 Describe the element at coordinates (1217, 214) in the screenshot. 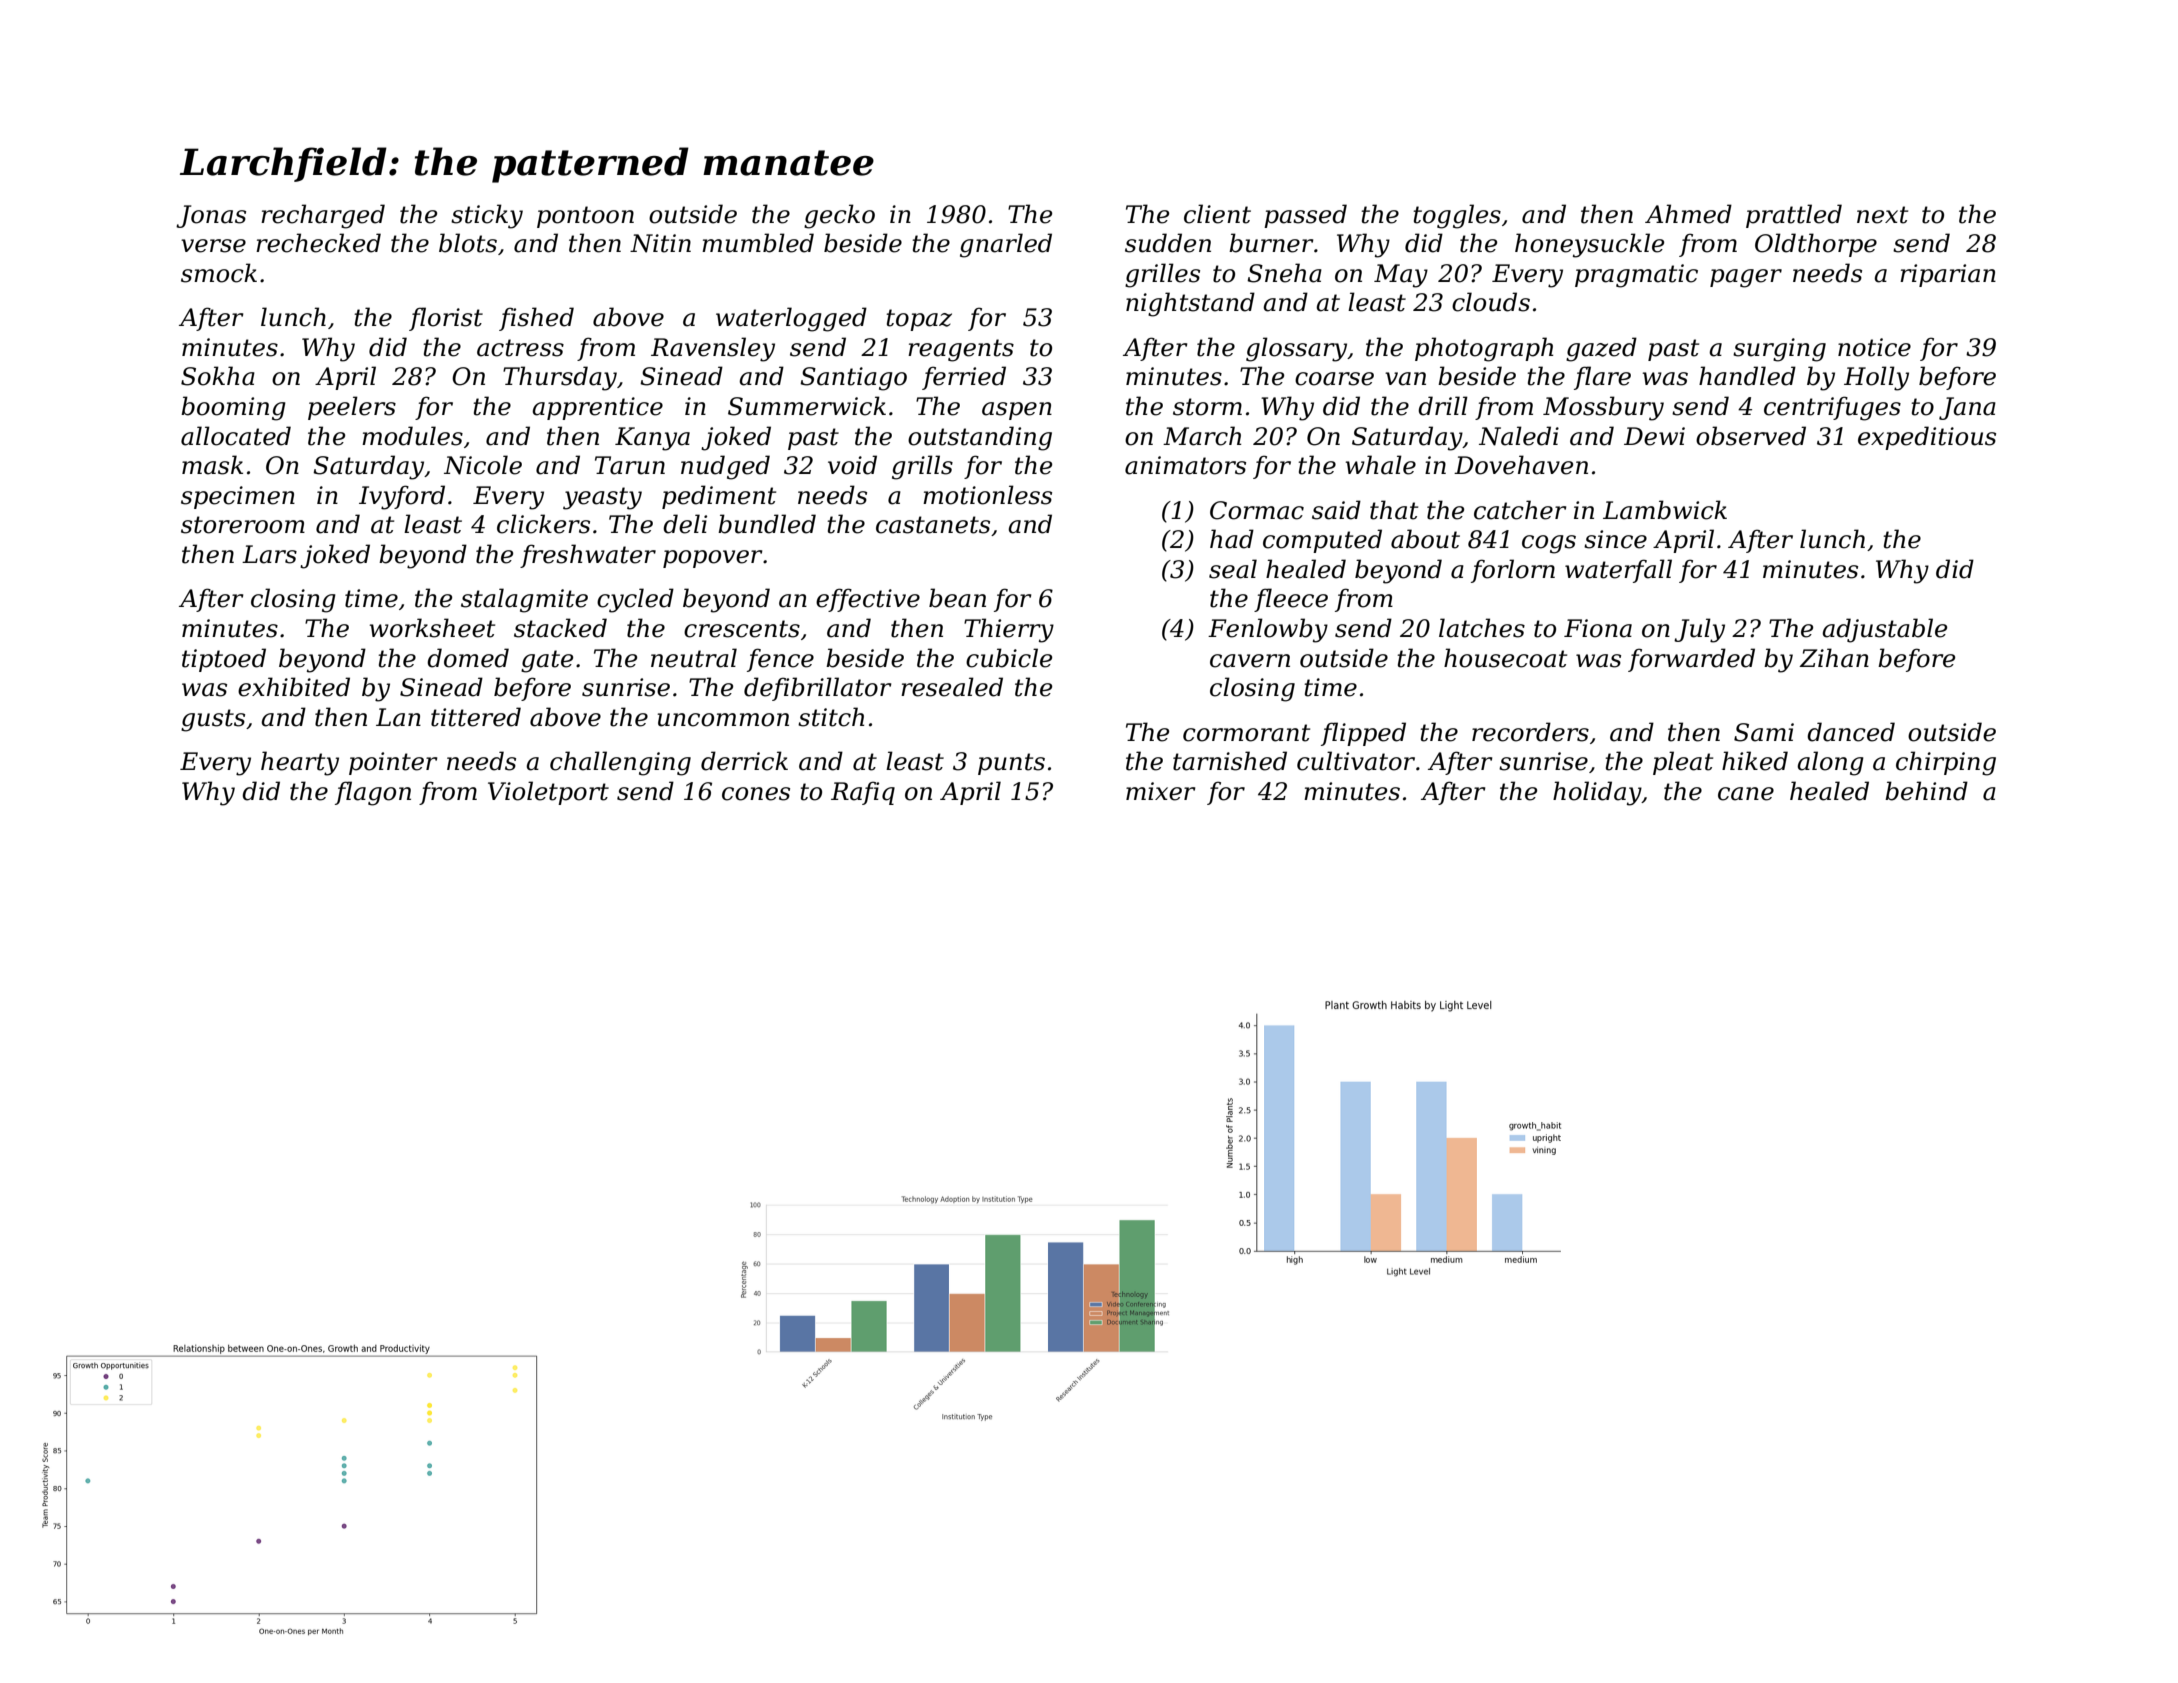

I see `client` at that location.
